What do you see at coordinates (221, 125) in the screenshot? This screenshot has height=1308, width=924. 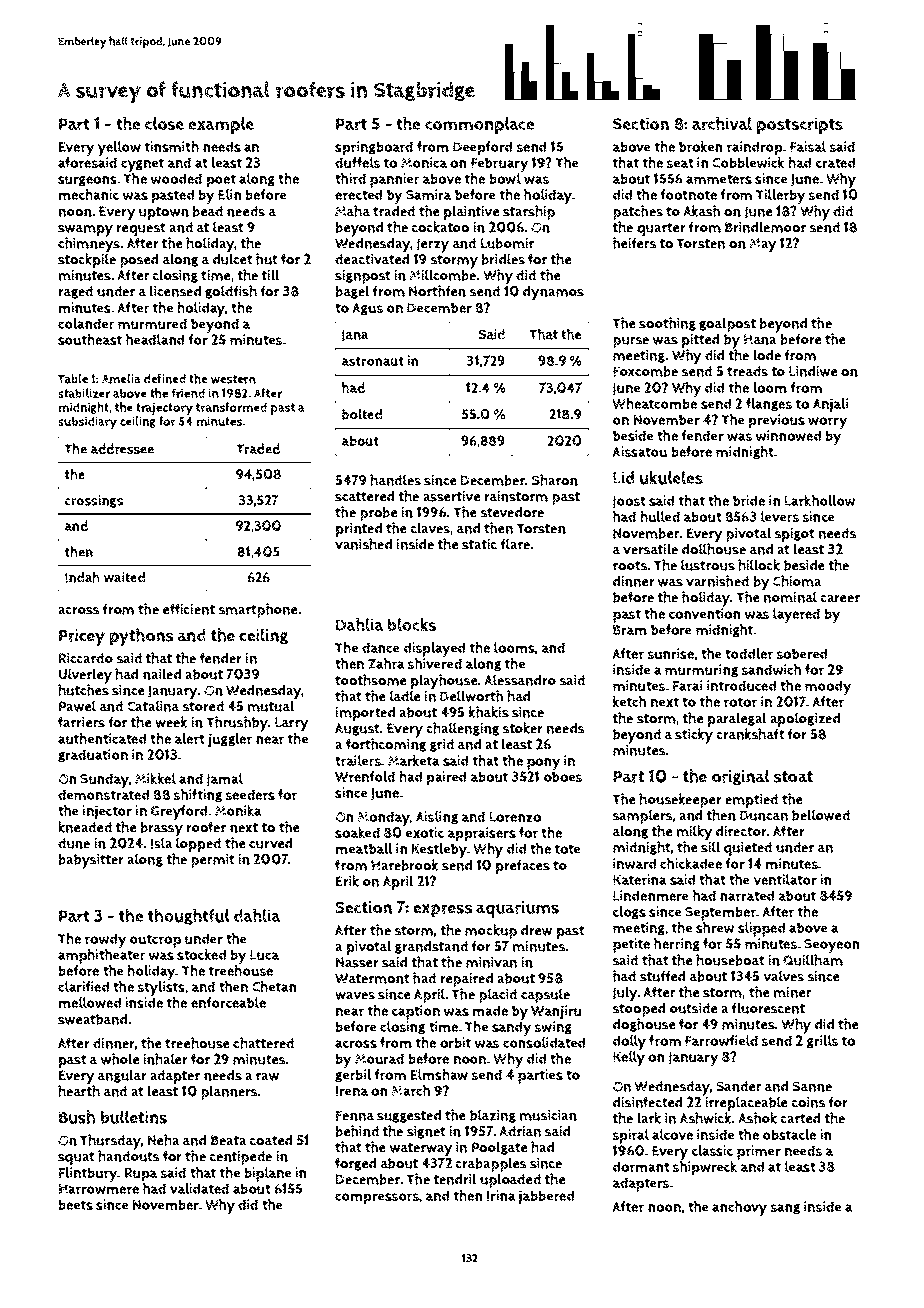 I see `example` at bounding box center [221, 125].
